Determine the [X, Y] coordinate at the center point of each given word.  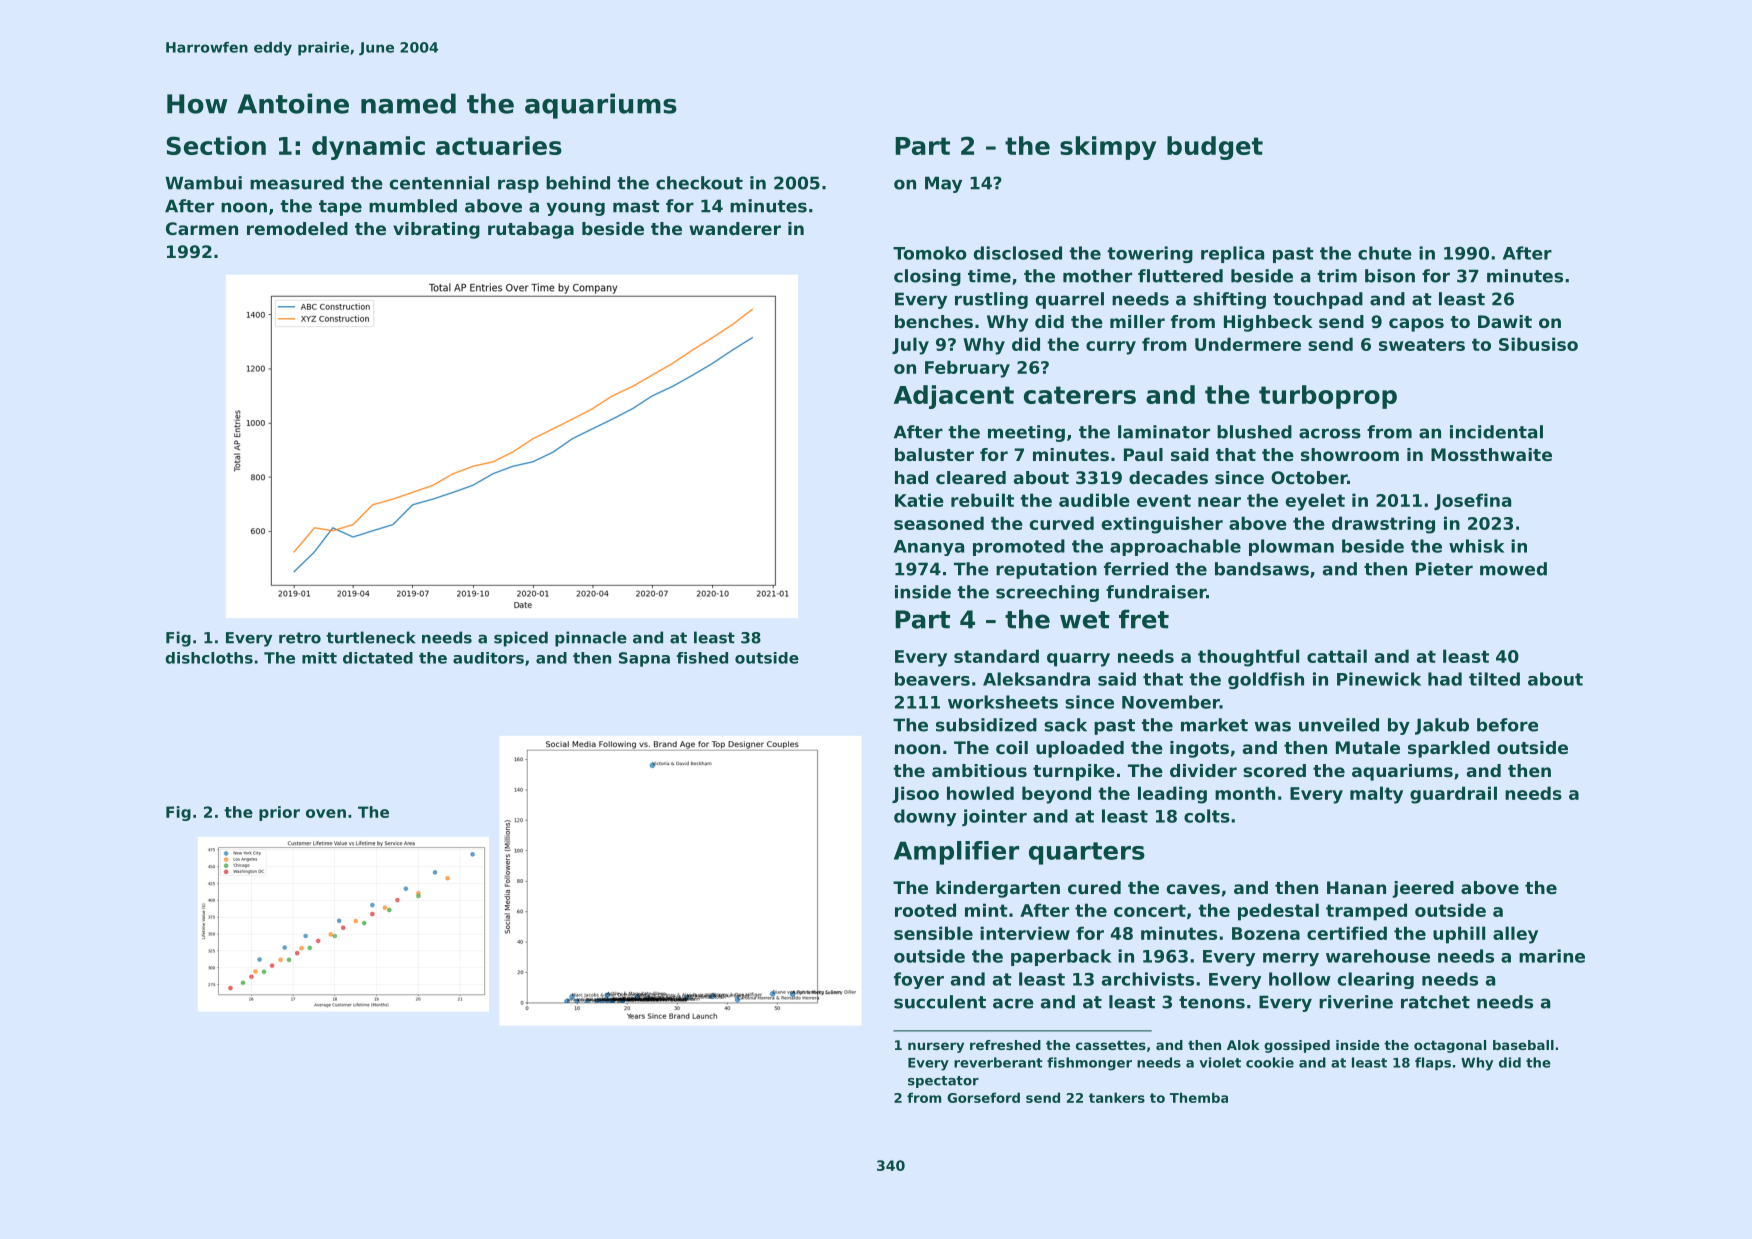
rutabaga [531, 230]
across [1330, 433]
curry [1111, 348]
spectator [943, 1082]
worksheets [1003, 702]
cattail [1337, 656]
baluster [934, 454]
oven [326, 813]
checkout [699, 183]
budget [1215, 148]
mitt [319, 658]
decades [1168, 477]
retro [300, 638]
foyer [919, 980]
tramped [1366, 912]
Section [216, 145]
